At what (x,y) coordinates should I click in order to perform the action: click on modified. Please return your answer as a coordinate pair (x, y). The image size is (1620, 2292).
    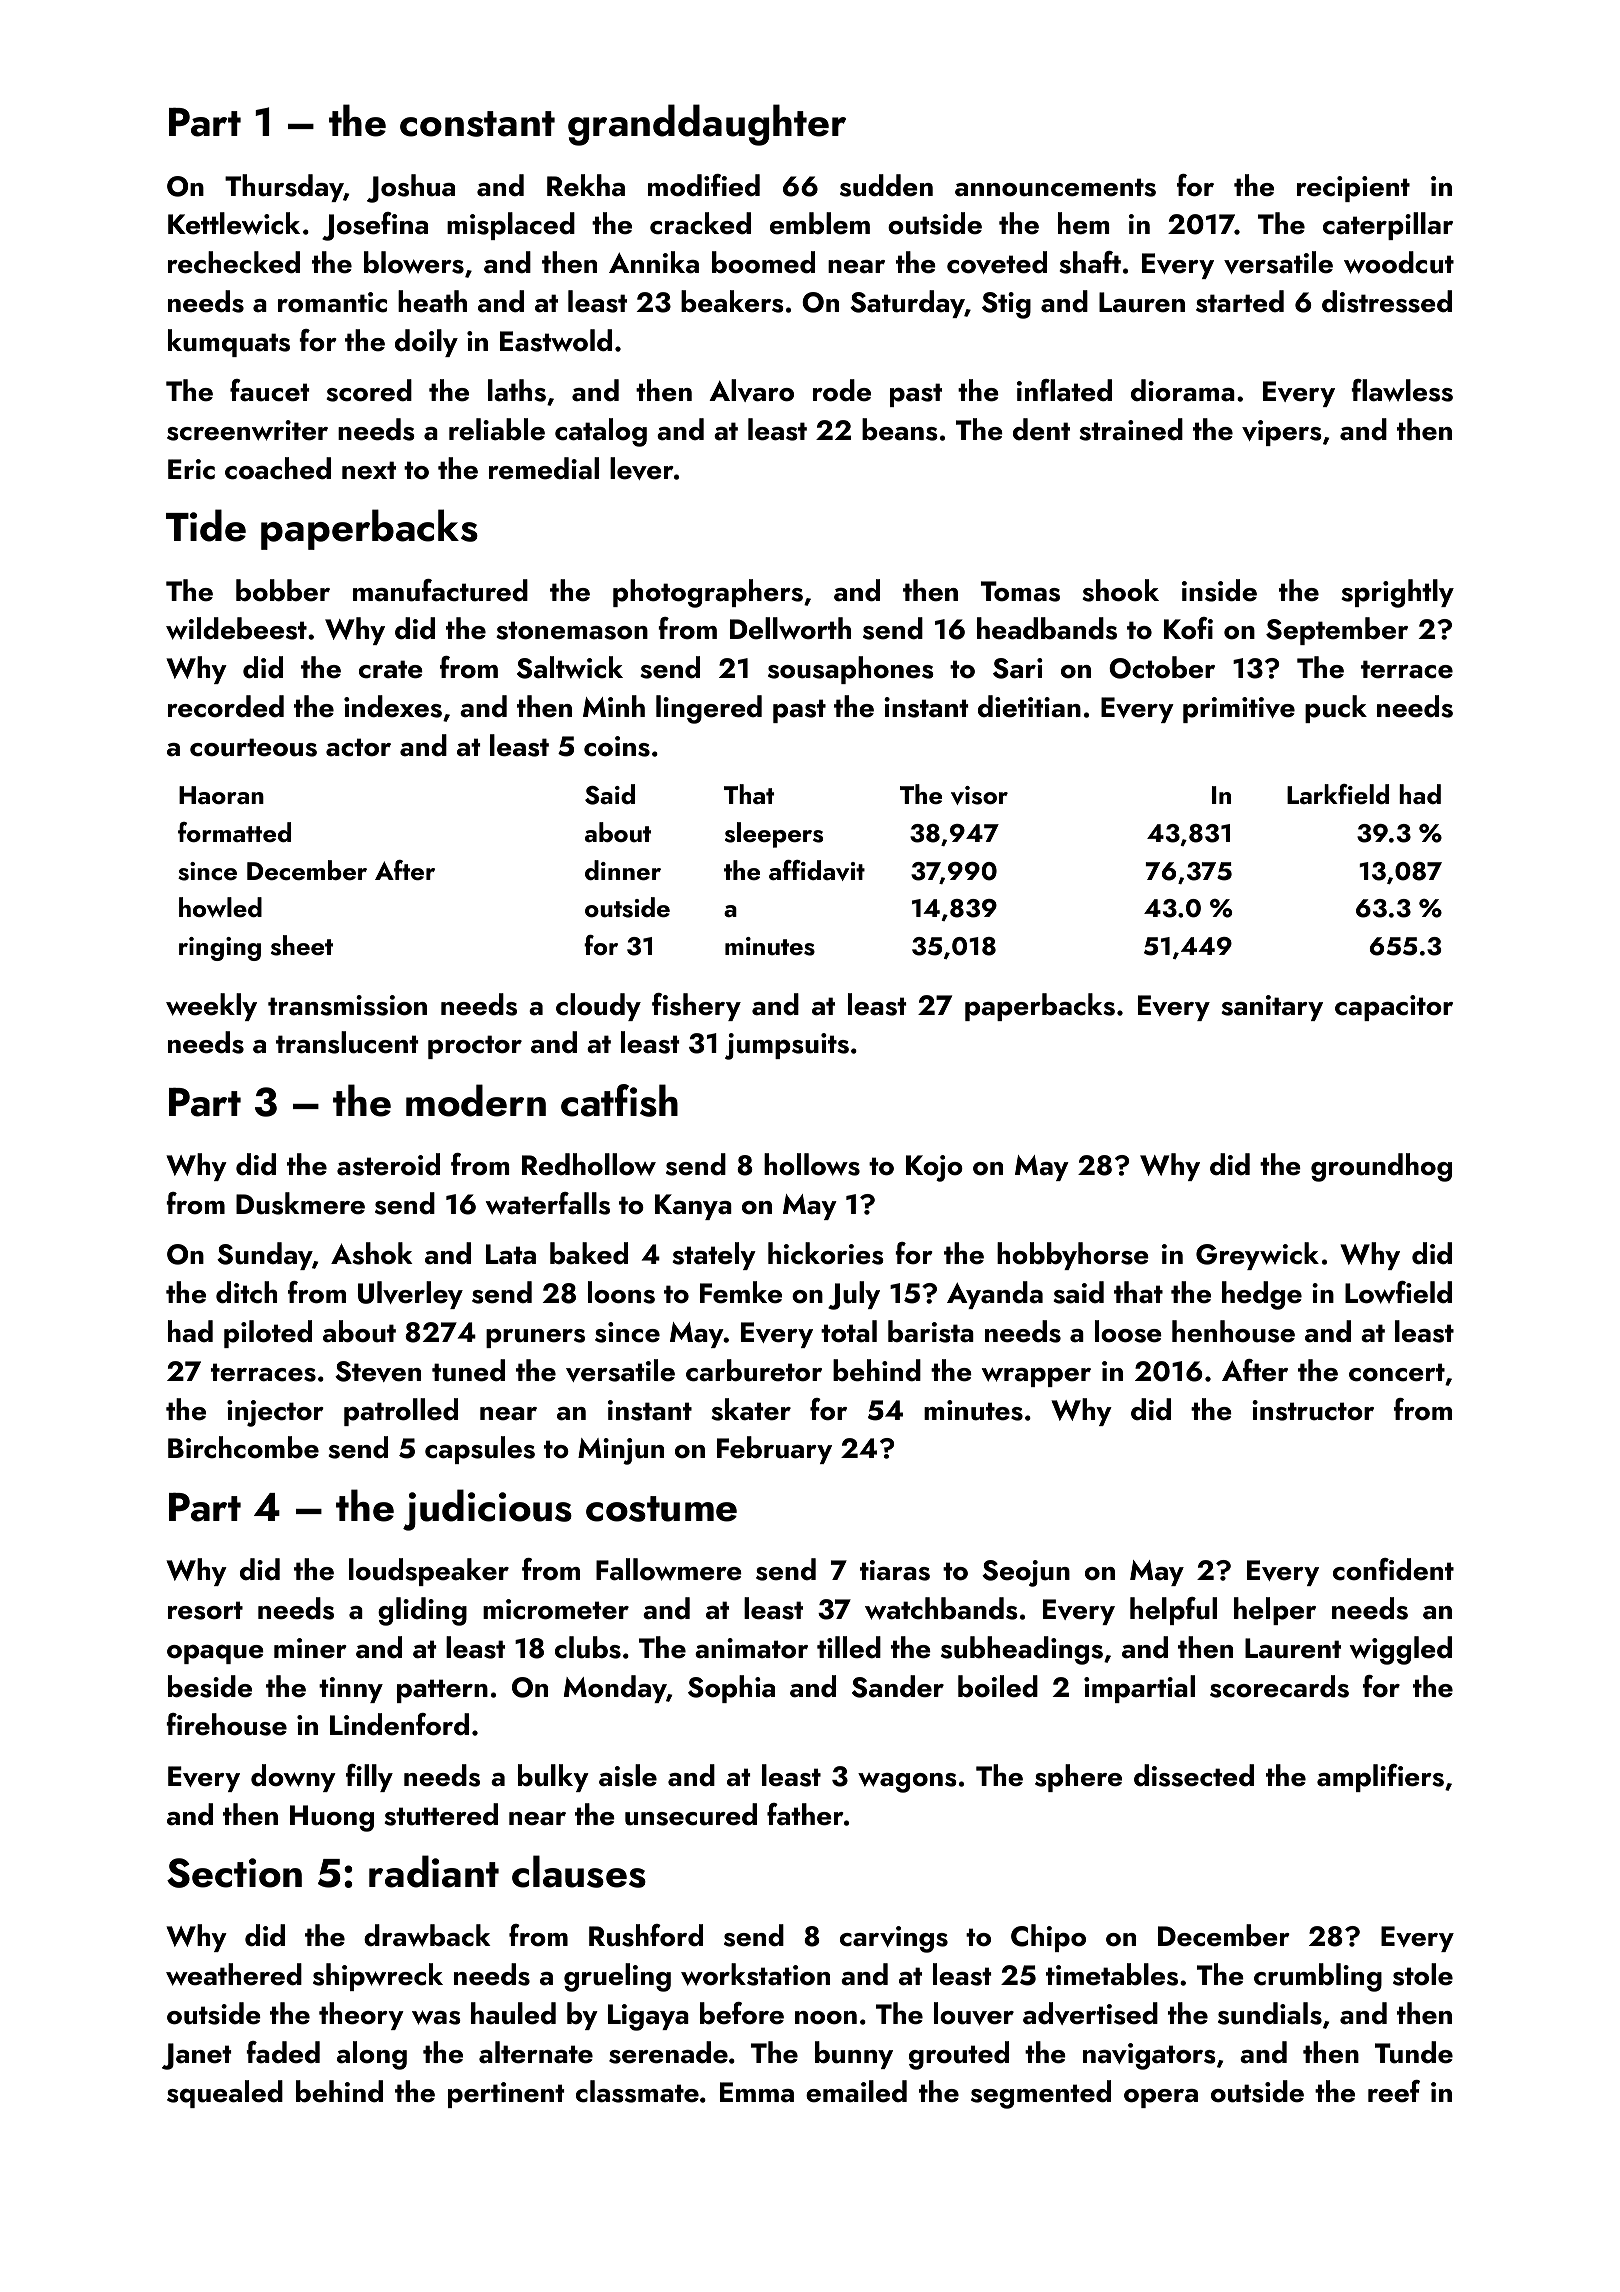
    Looking at the image, I should click on (704, 185).
